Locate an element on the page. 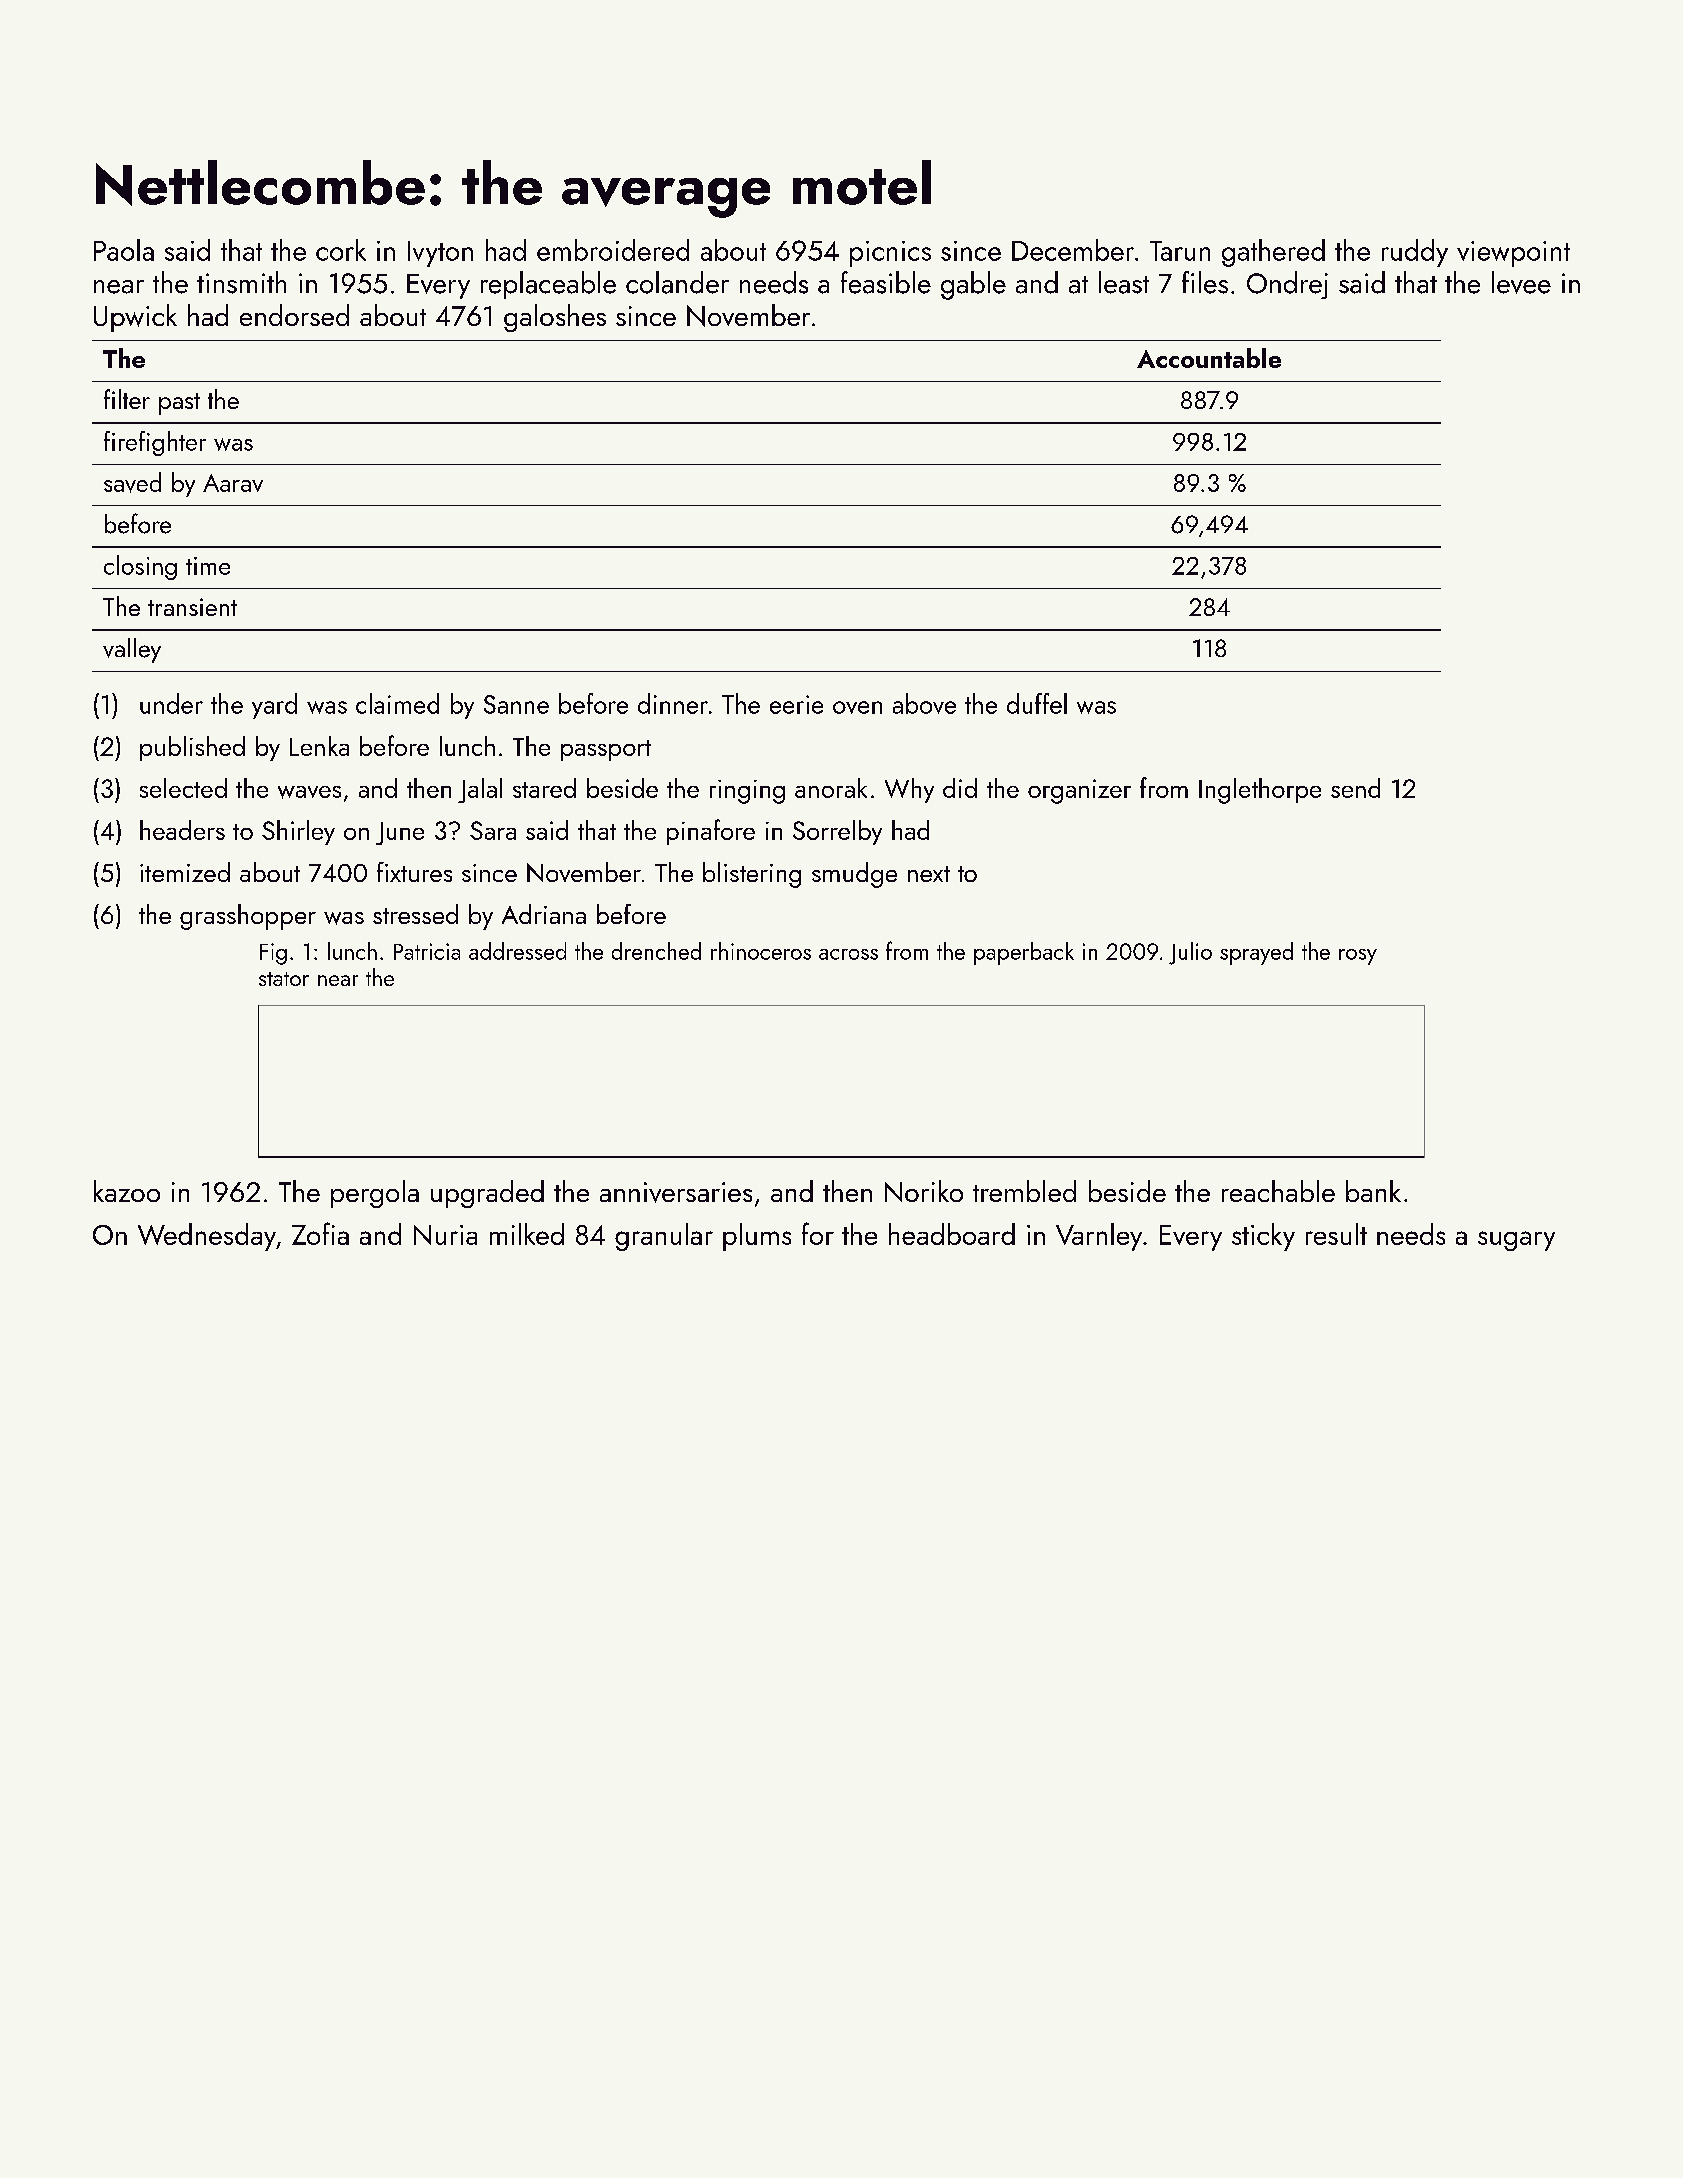 This page has height=2178, width=1683. Wednesday is located at coordinates (207, 1237).
